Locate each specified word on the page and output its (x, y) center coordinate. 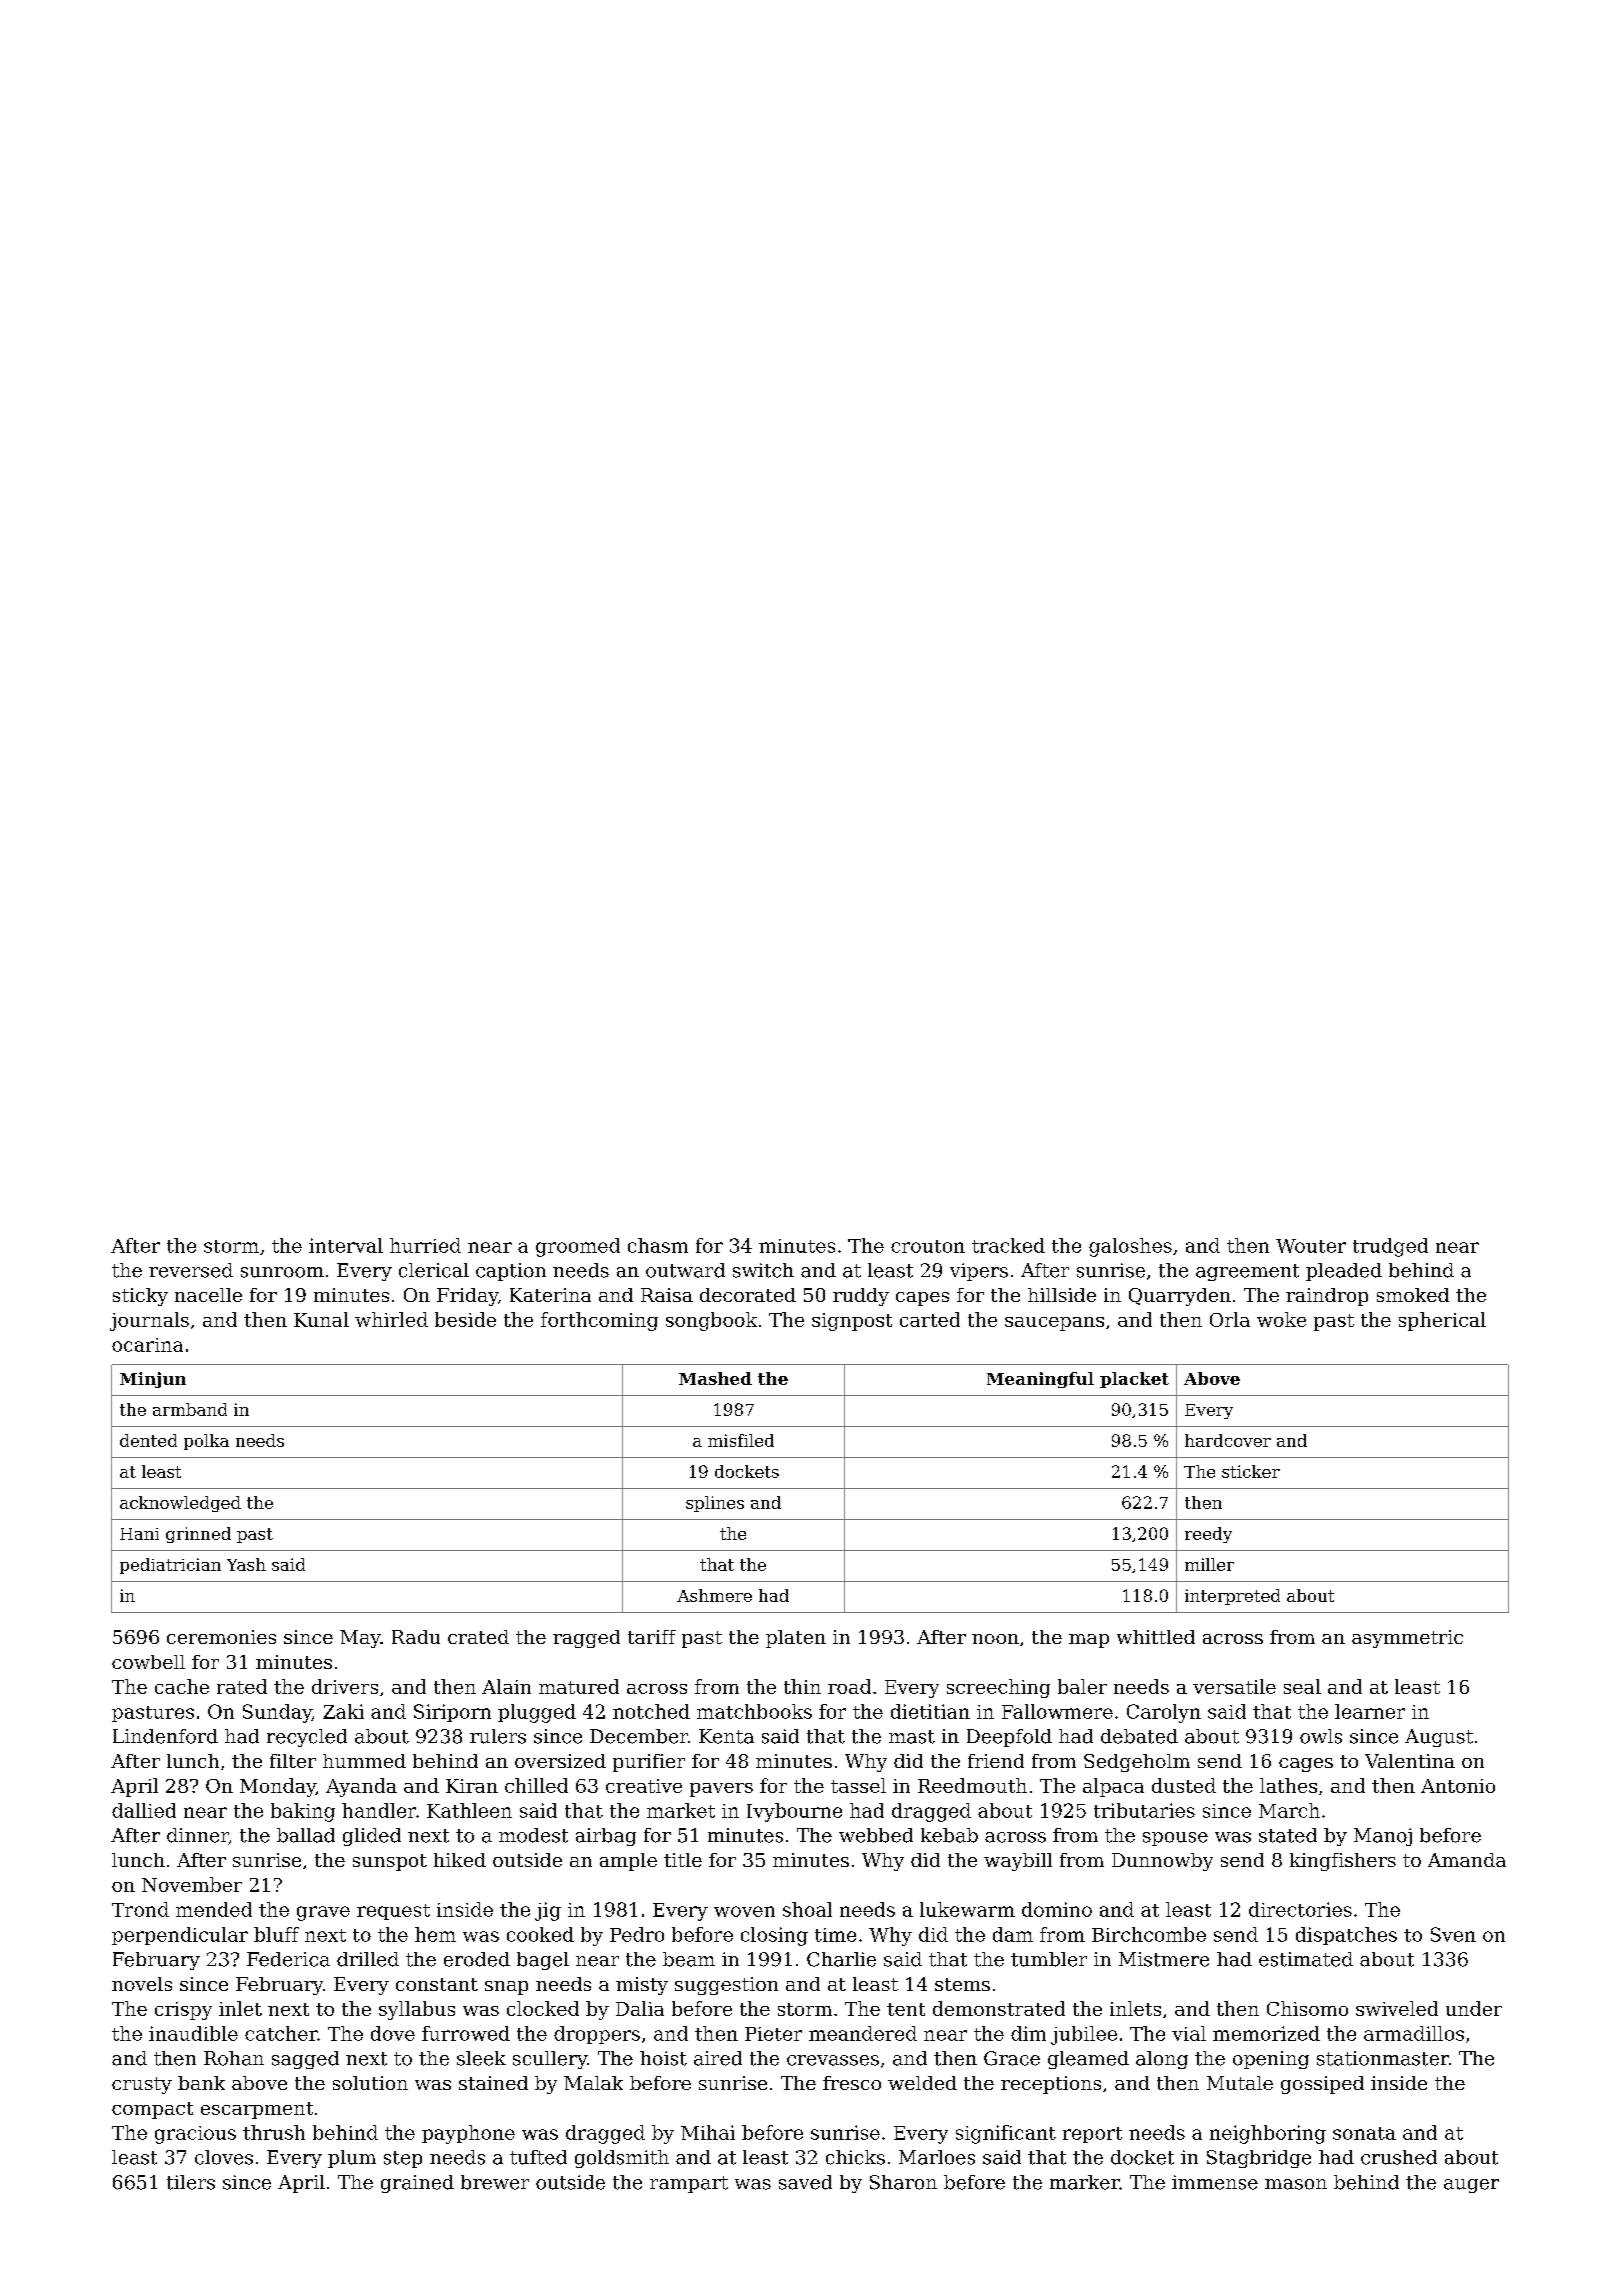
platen (796, 1639)
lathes (1288, 1785)
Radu (416, 1637)
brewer (495, 2182)
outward (685, 1270)
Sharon (903, 2182)
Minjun (153, 1380)
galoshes (1130, 1247)
